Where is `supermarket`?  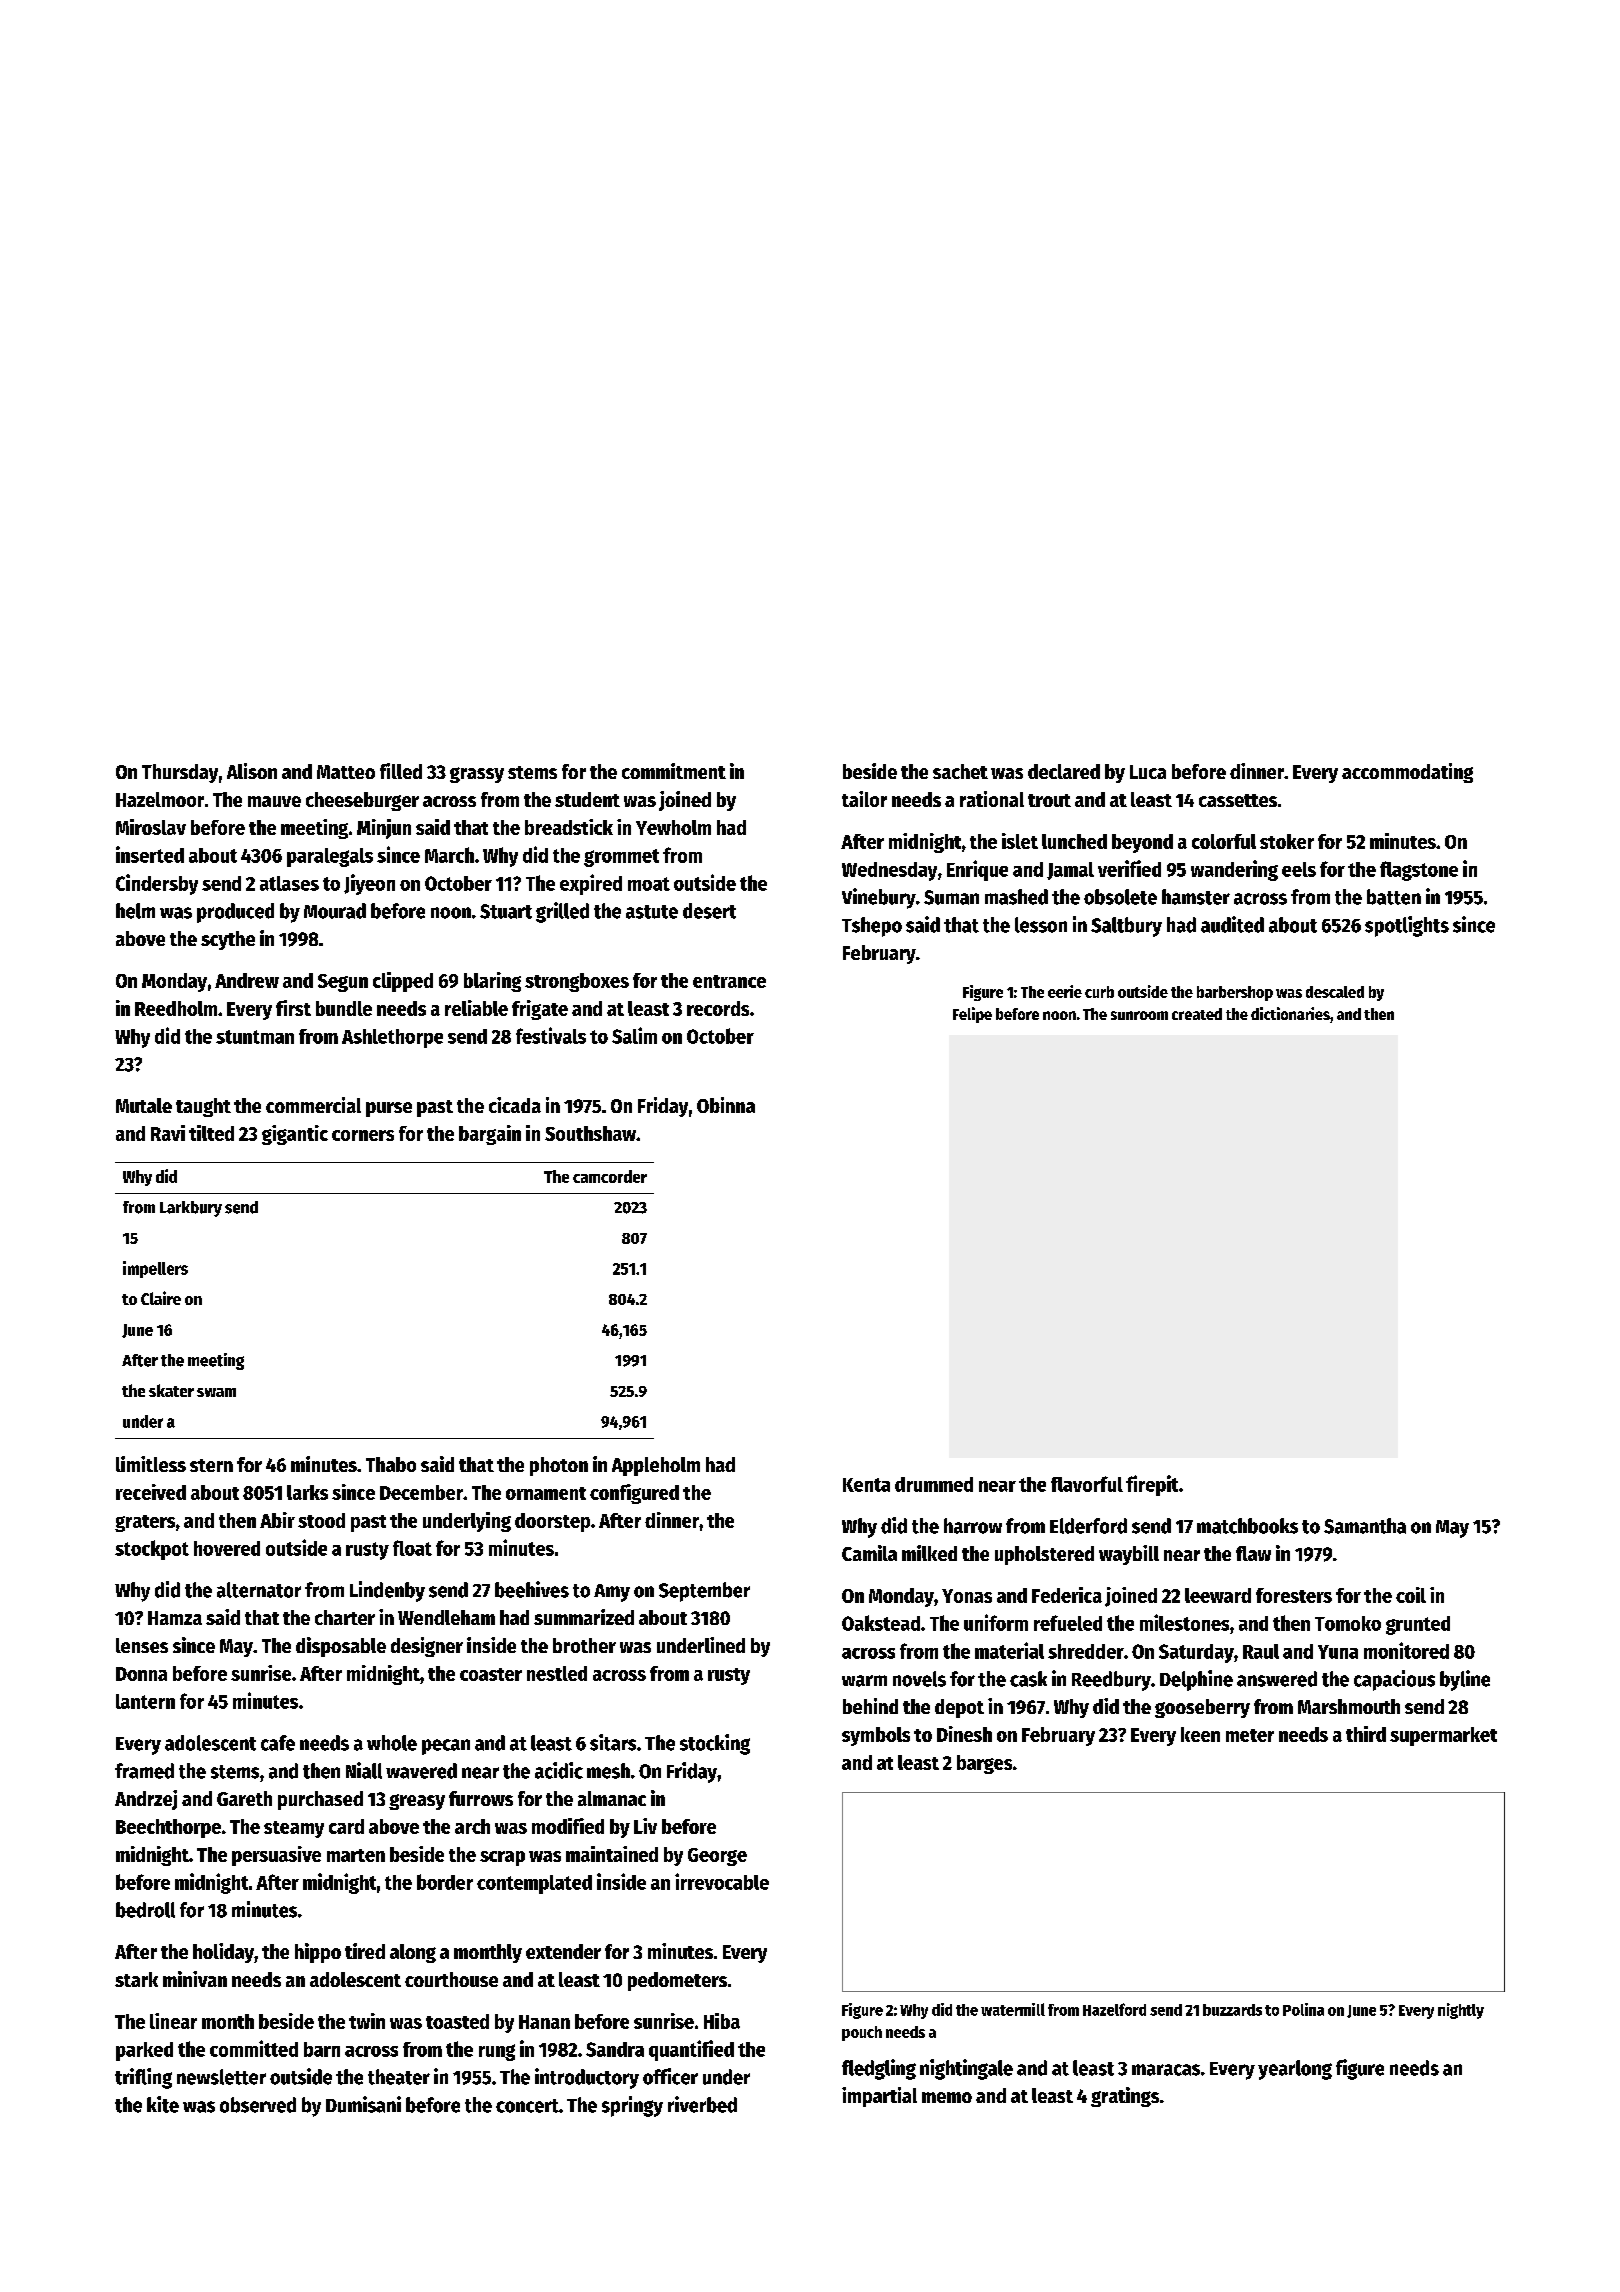 supermarket is located at coordinates (1443, 1736).
